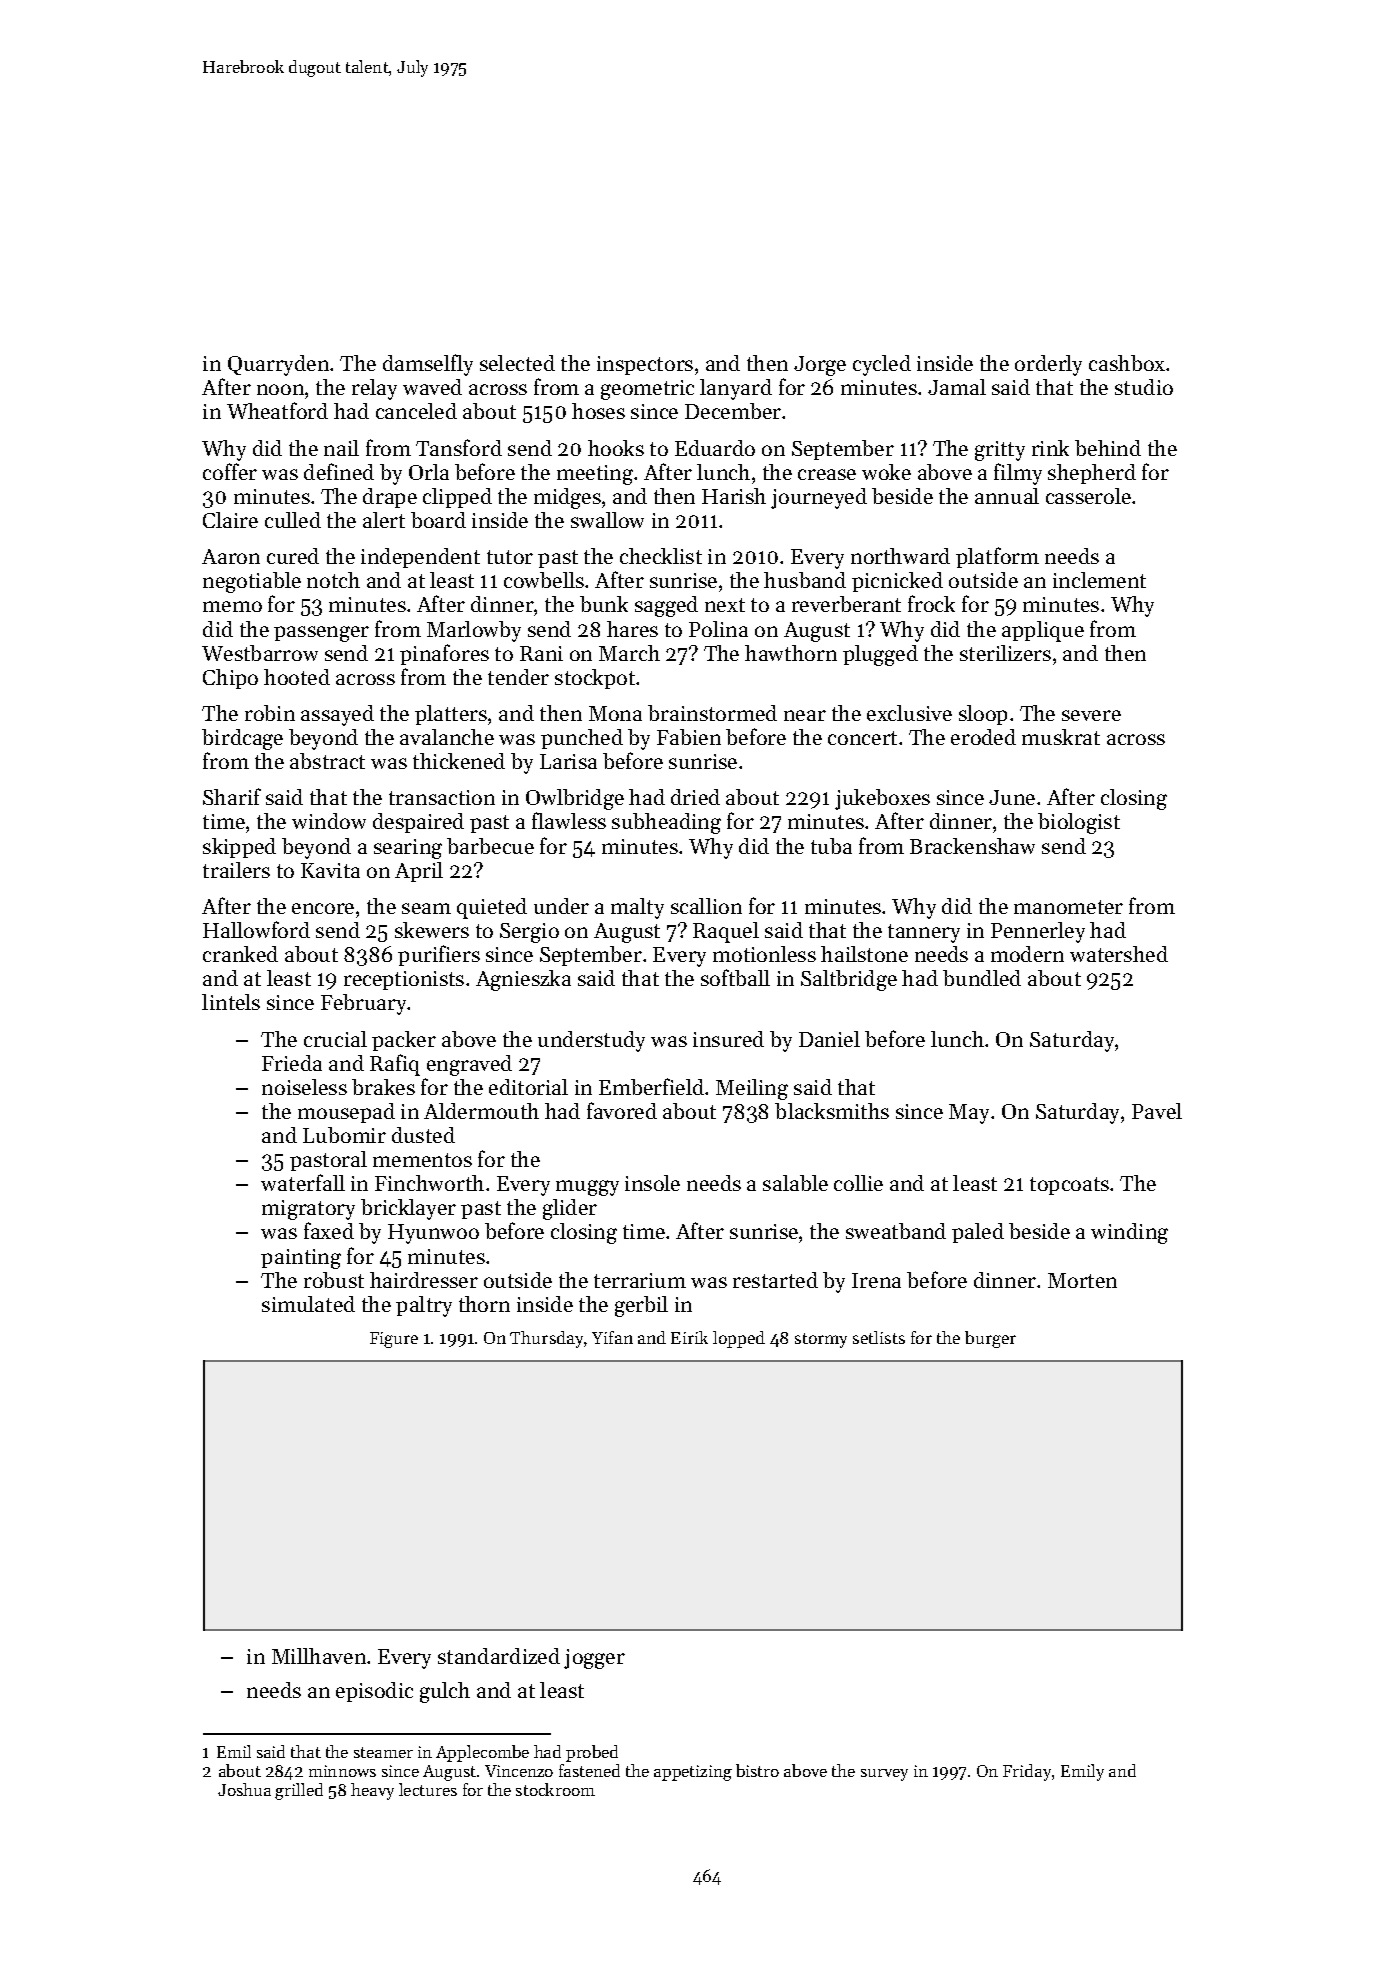  I want to click on biologist, so click(1079, 823).
